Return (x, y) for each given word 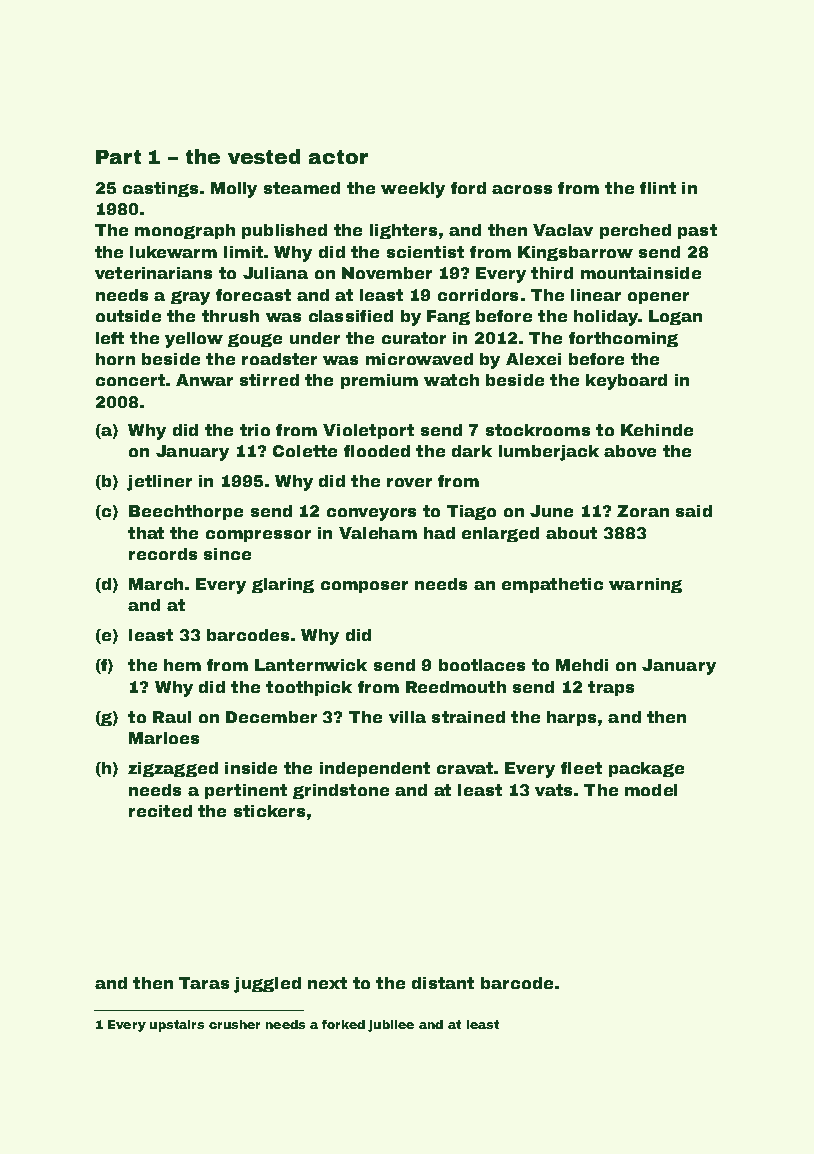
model (651, 790)
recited (160, 811)
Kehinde (657, 430)
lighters (403, 231)
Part (118, 157)
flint (658, 188)
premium (379, 381)
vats (553, 790)
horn (115, 359)
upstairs (177, 1026)
